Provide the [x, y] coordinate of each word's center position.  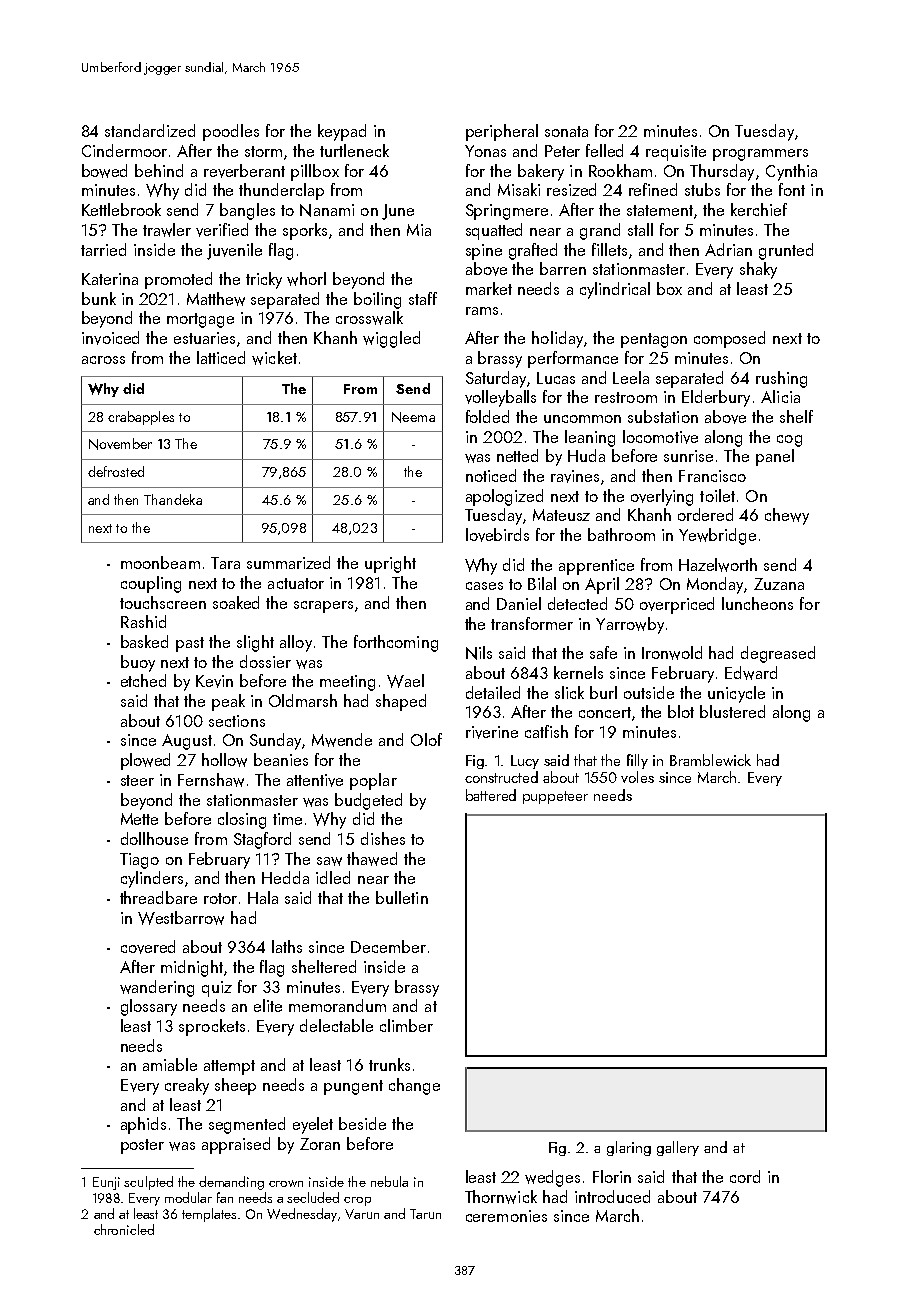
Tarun [425, 1214]
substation [663, 416]
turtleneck [354, 150]
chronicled [124, 1229]
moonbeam [160, 562]
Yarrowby [630, 625]
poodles [231, 132]
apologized [504, 497]
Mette [139, 819]
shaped [401, 702]
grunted [786, 251]
